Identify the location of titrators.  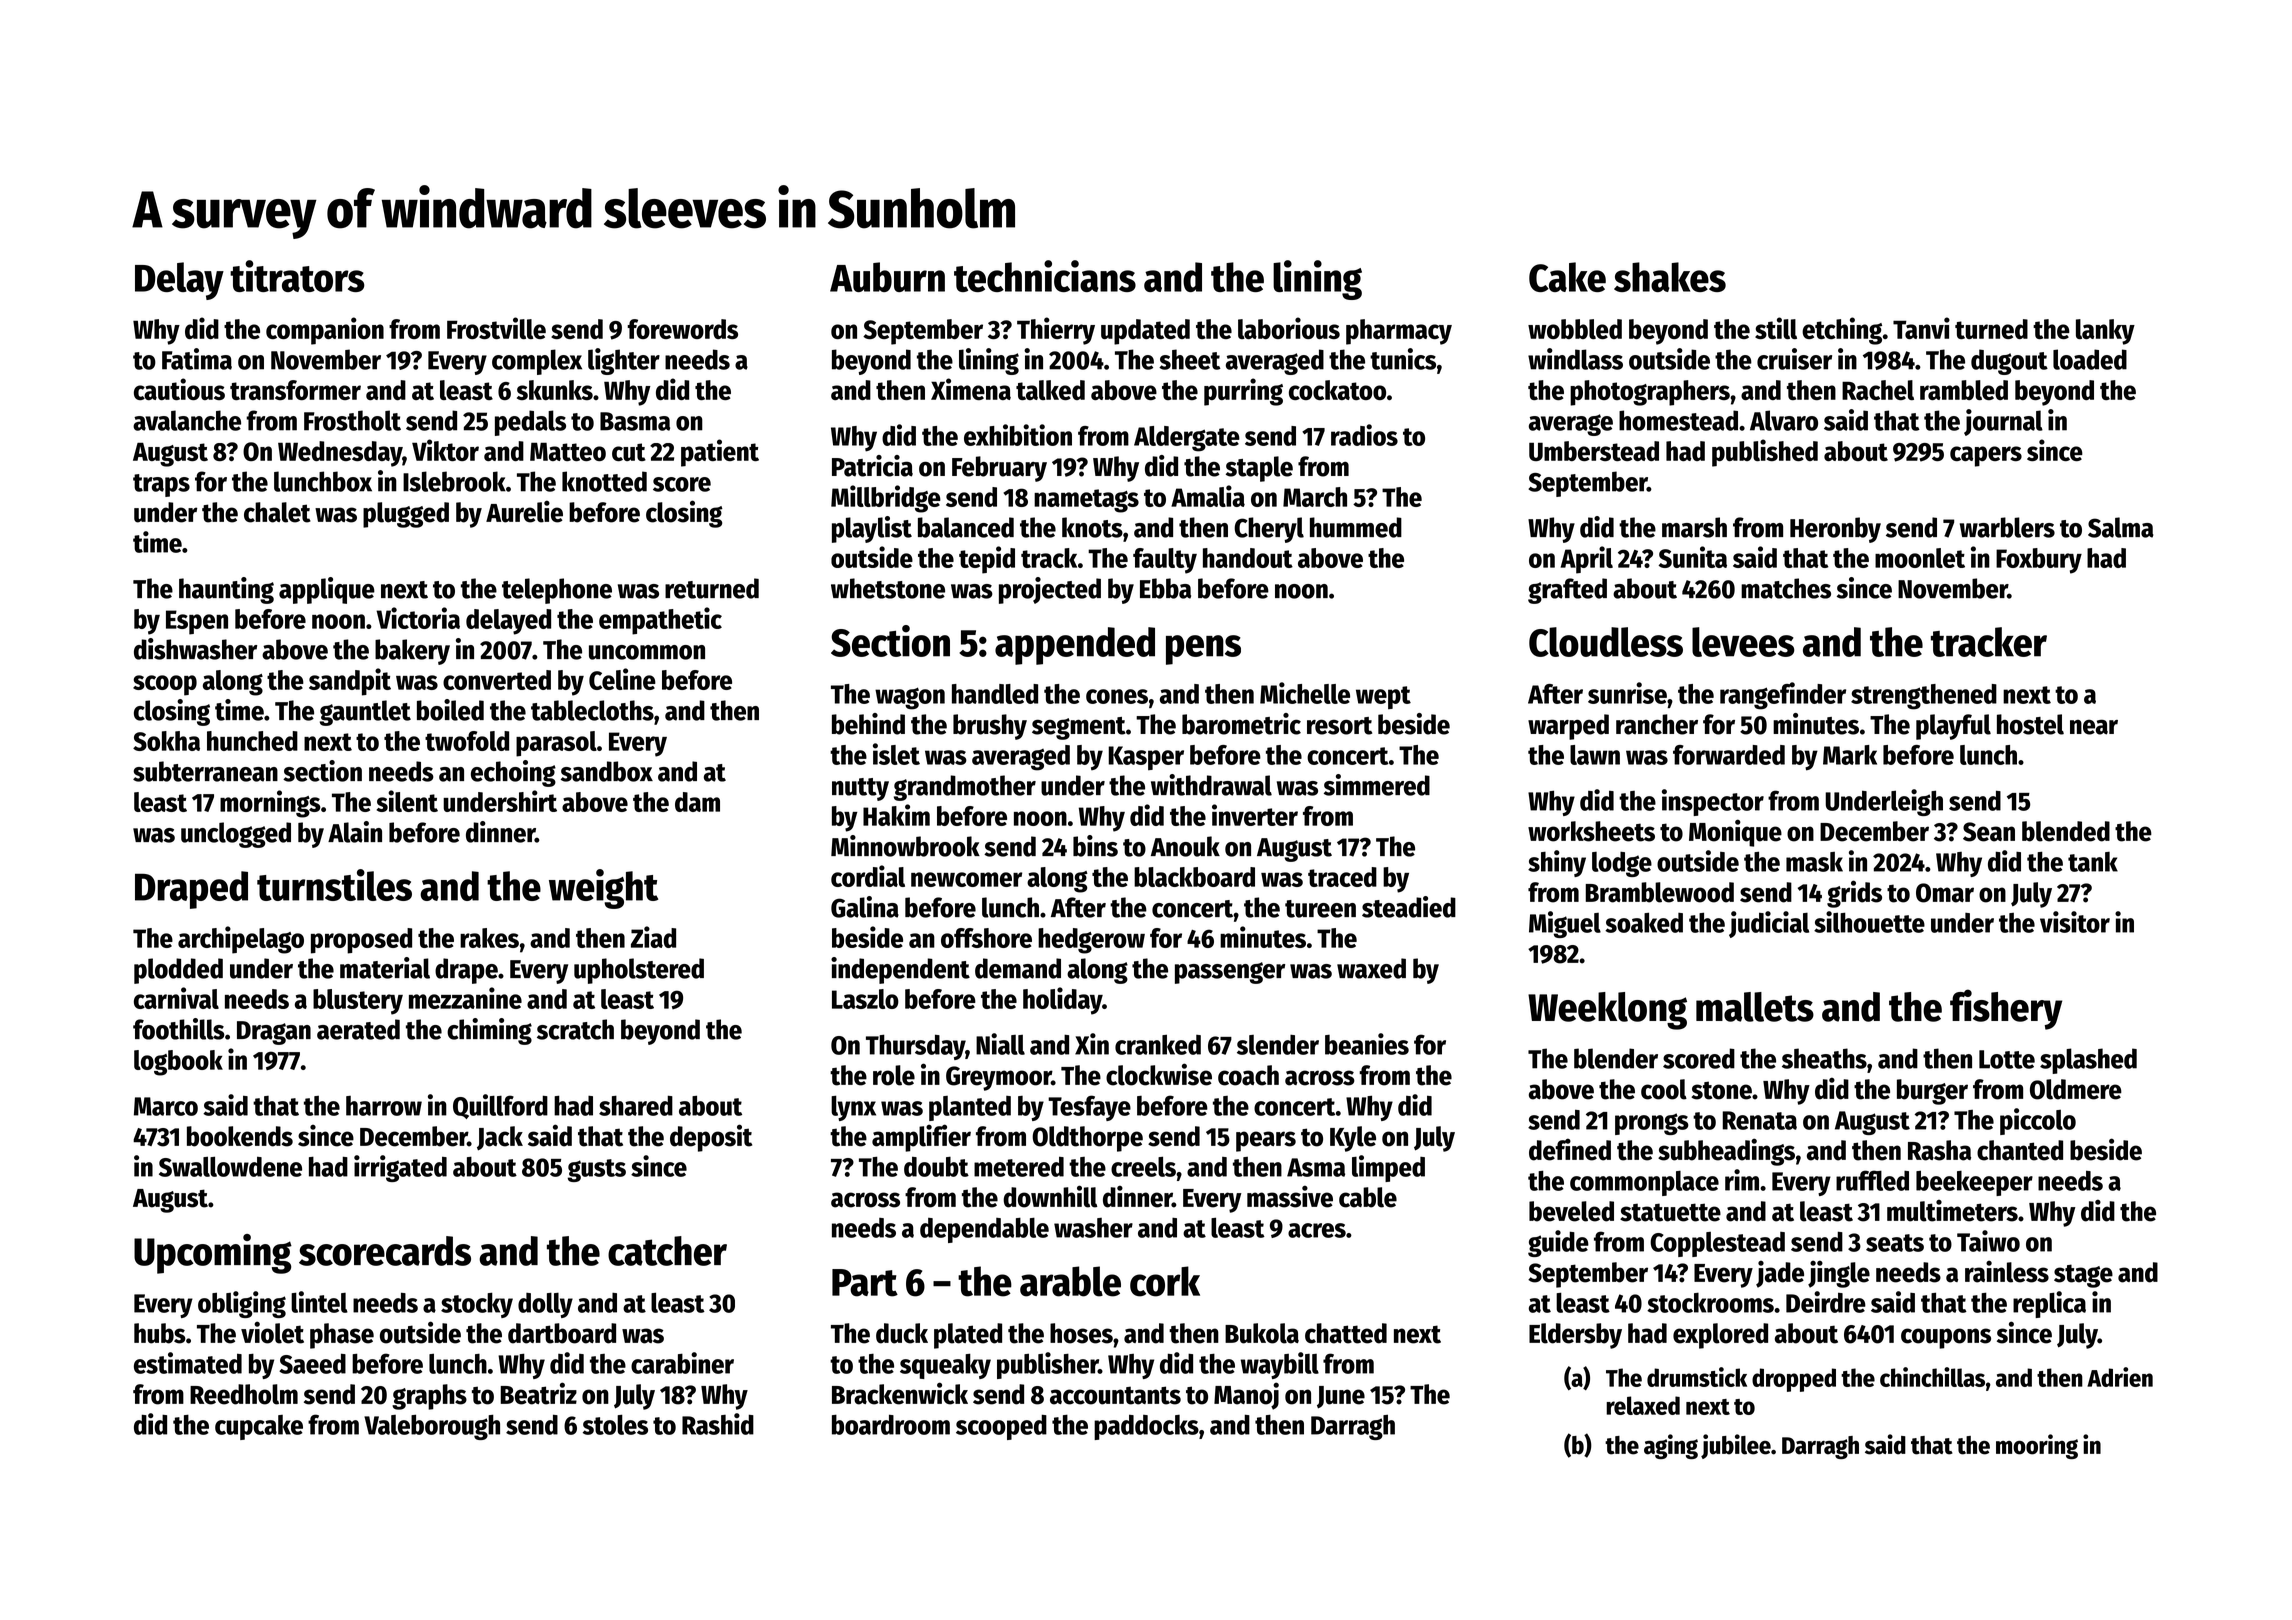
(297, 276).
